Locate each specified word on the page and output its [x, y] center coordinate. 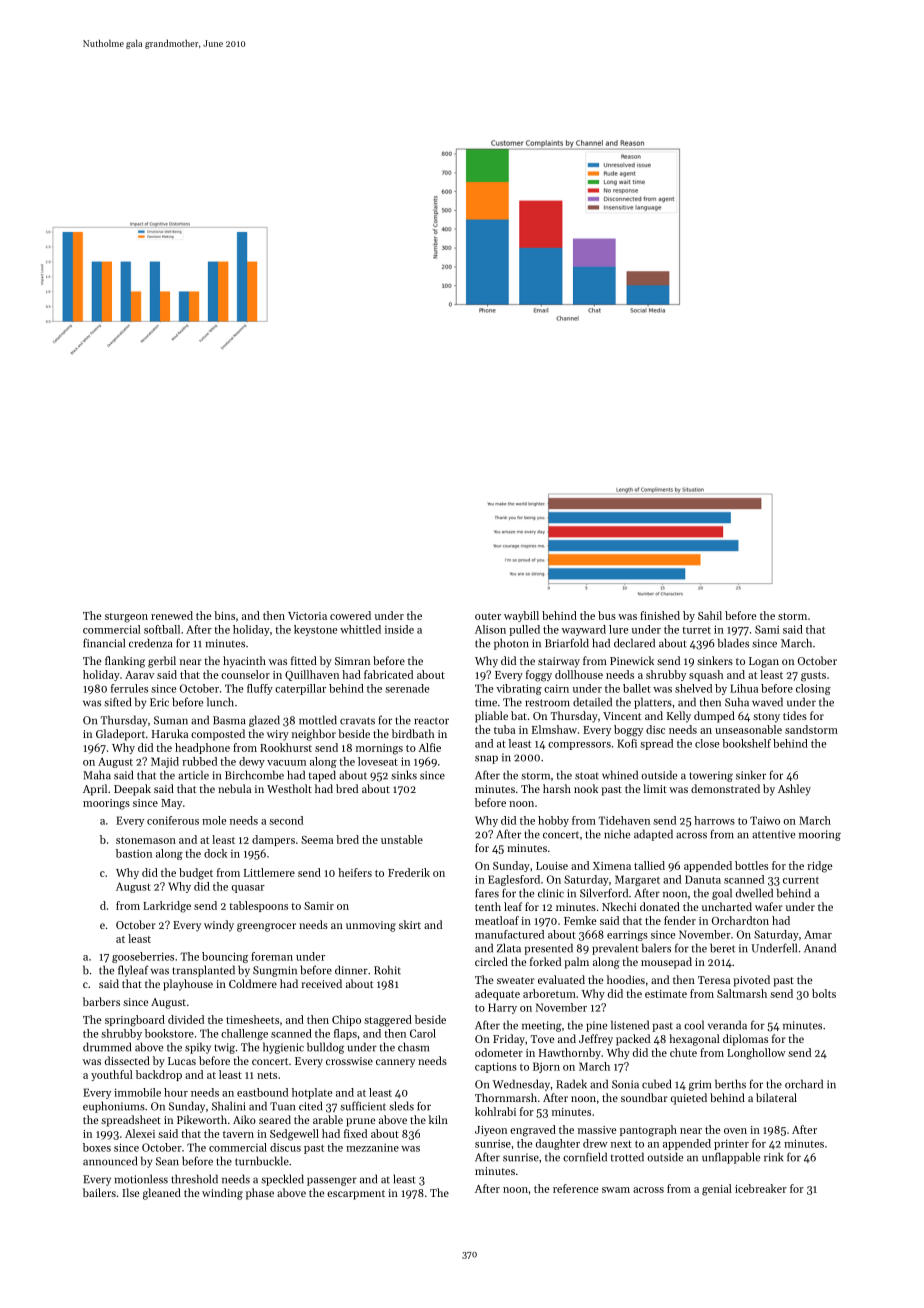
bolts [824, 993]
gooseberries [143, 957]
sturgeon [126, 618]
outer [488, 616]
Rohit [387, 970]
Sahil [710, 615]
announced [110, 1161]
